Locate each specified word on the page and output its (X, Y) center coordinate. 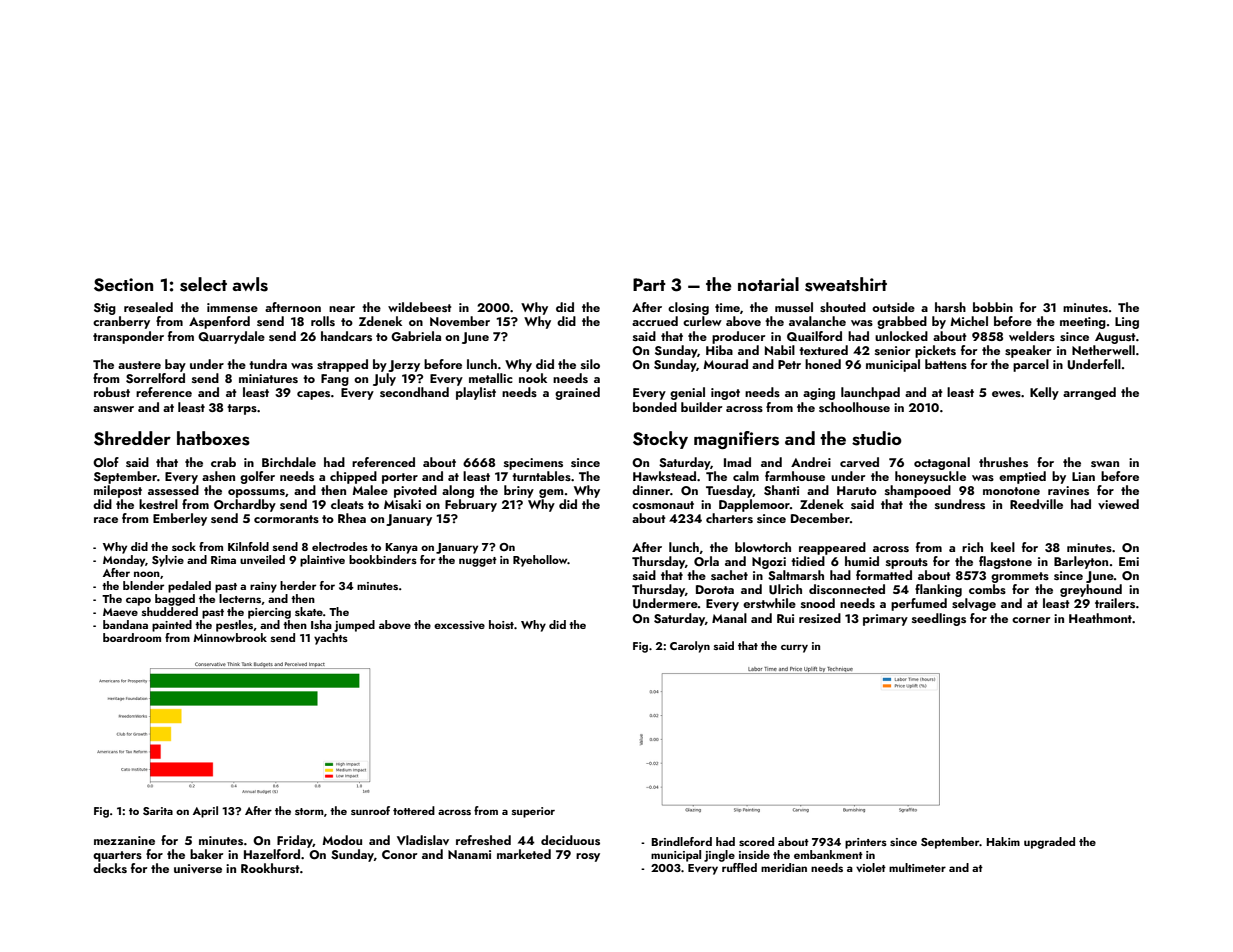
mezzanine (124, 840)
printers (866, 843)
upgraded (1049, 843)
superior (533, 812)
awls (250, 284)
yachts (331, 639)
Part (649, 284)
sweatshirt (846, 284)
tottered (414, 810)
